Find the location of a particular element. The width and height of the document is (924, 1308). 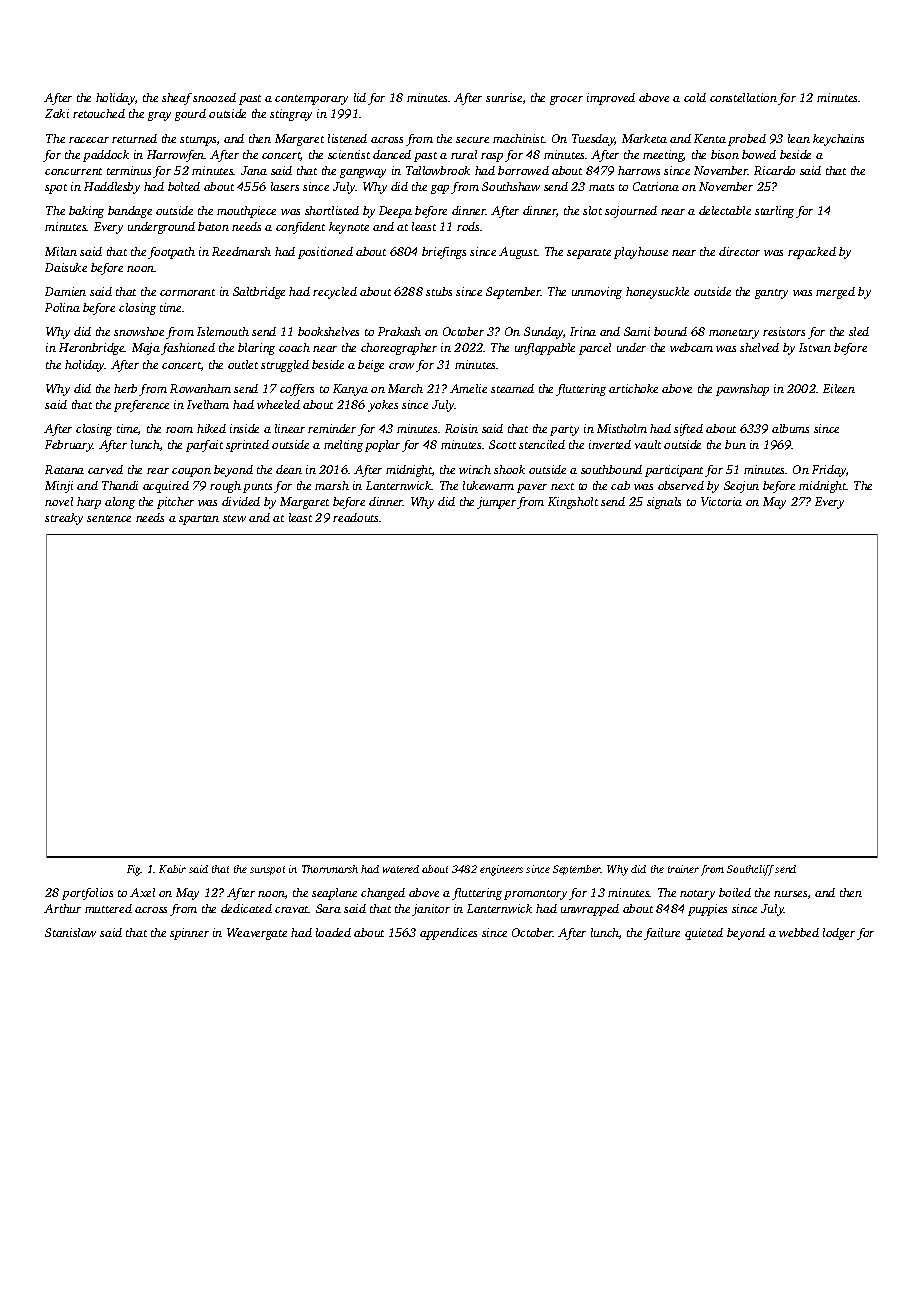

spartan is located at coordinates (199, 520).
